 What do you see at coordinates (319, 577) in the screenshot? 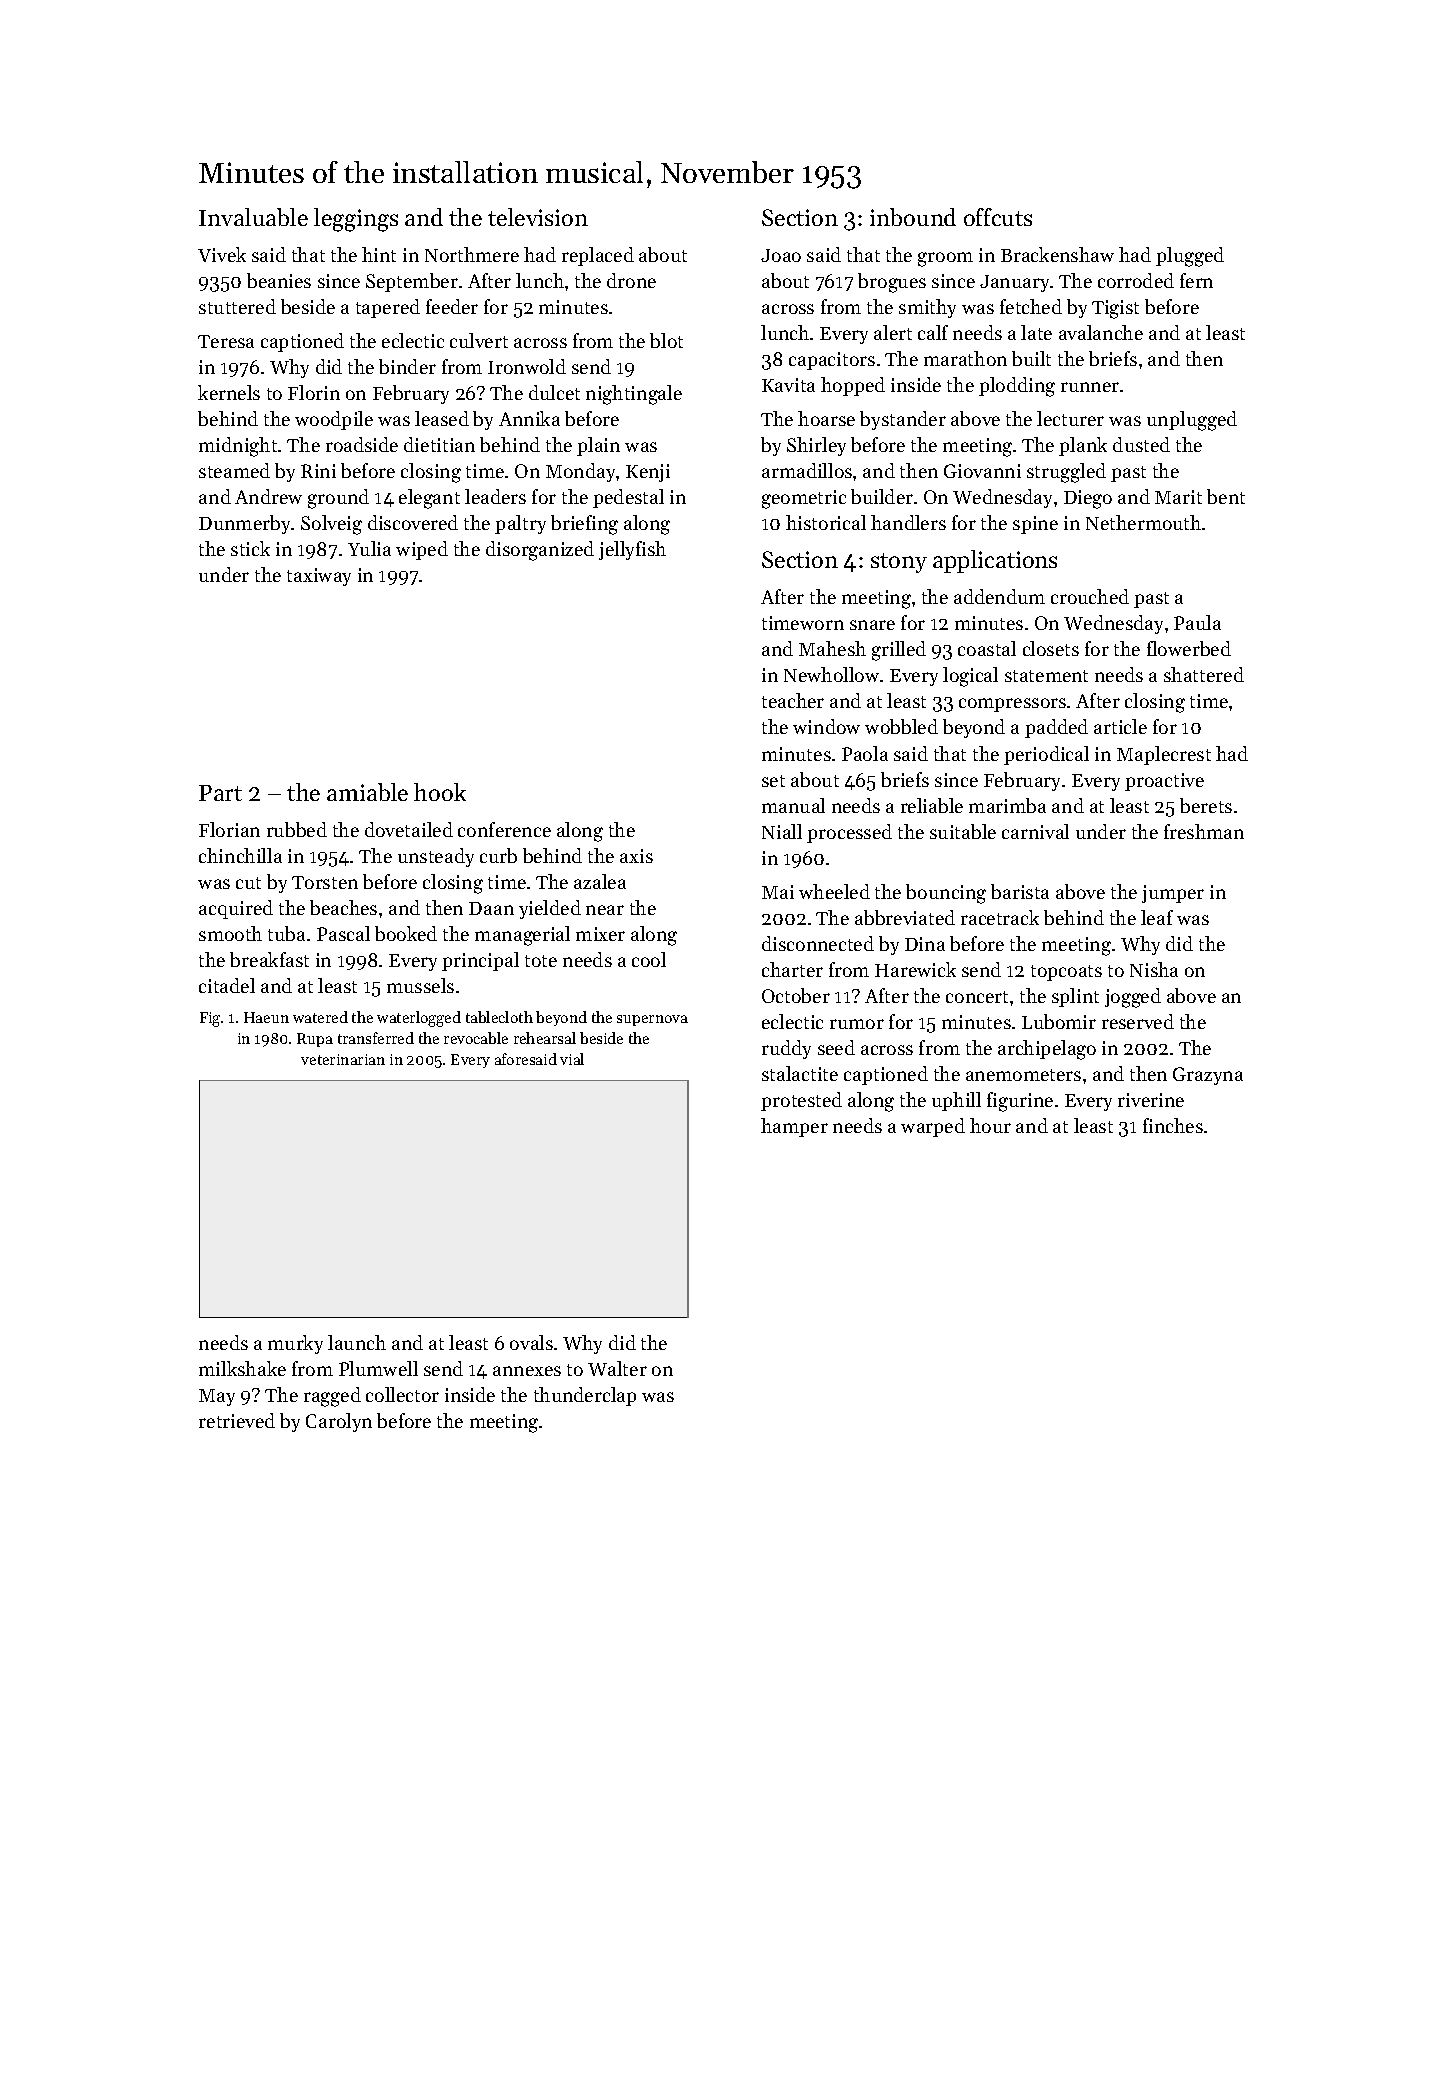
I see `taxiway` at bounding box center [319, 577].
